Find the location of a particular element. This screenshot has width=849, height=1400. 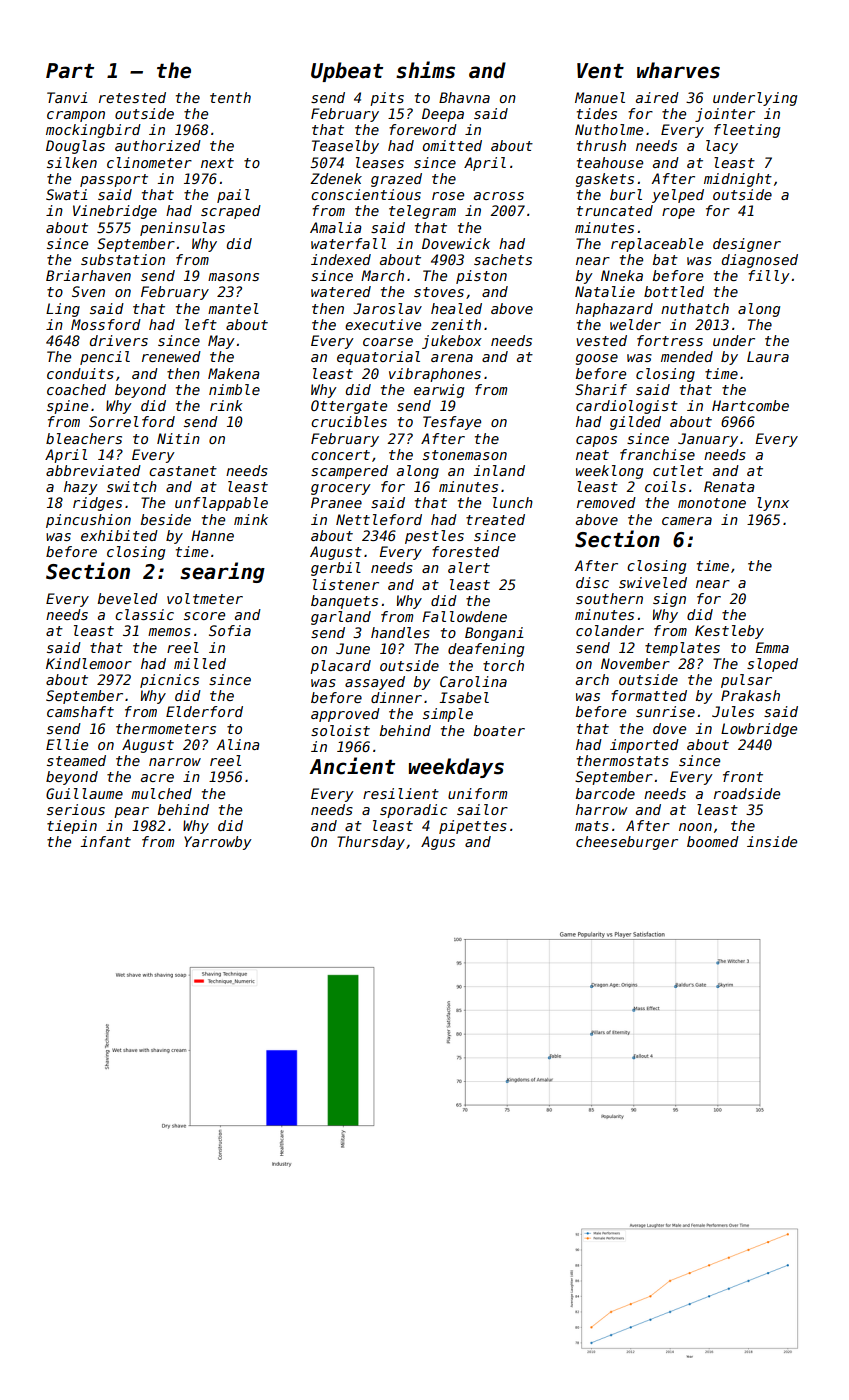

Bhavna is located at coordinates (464, 97).
